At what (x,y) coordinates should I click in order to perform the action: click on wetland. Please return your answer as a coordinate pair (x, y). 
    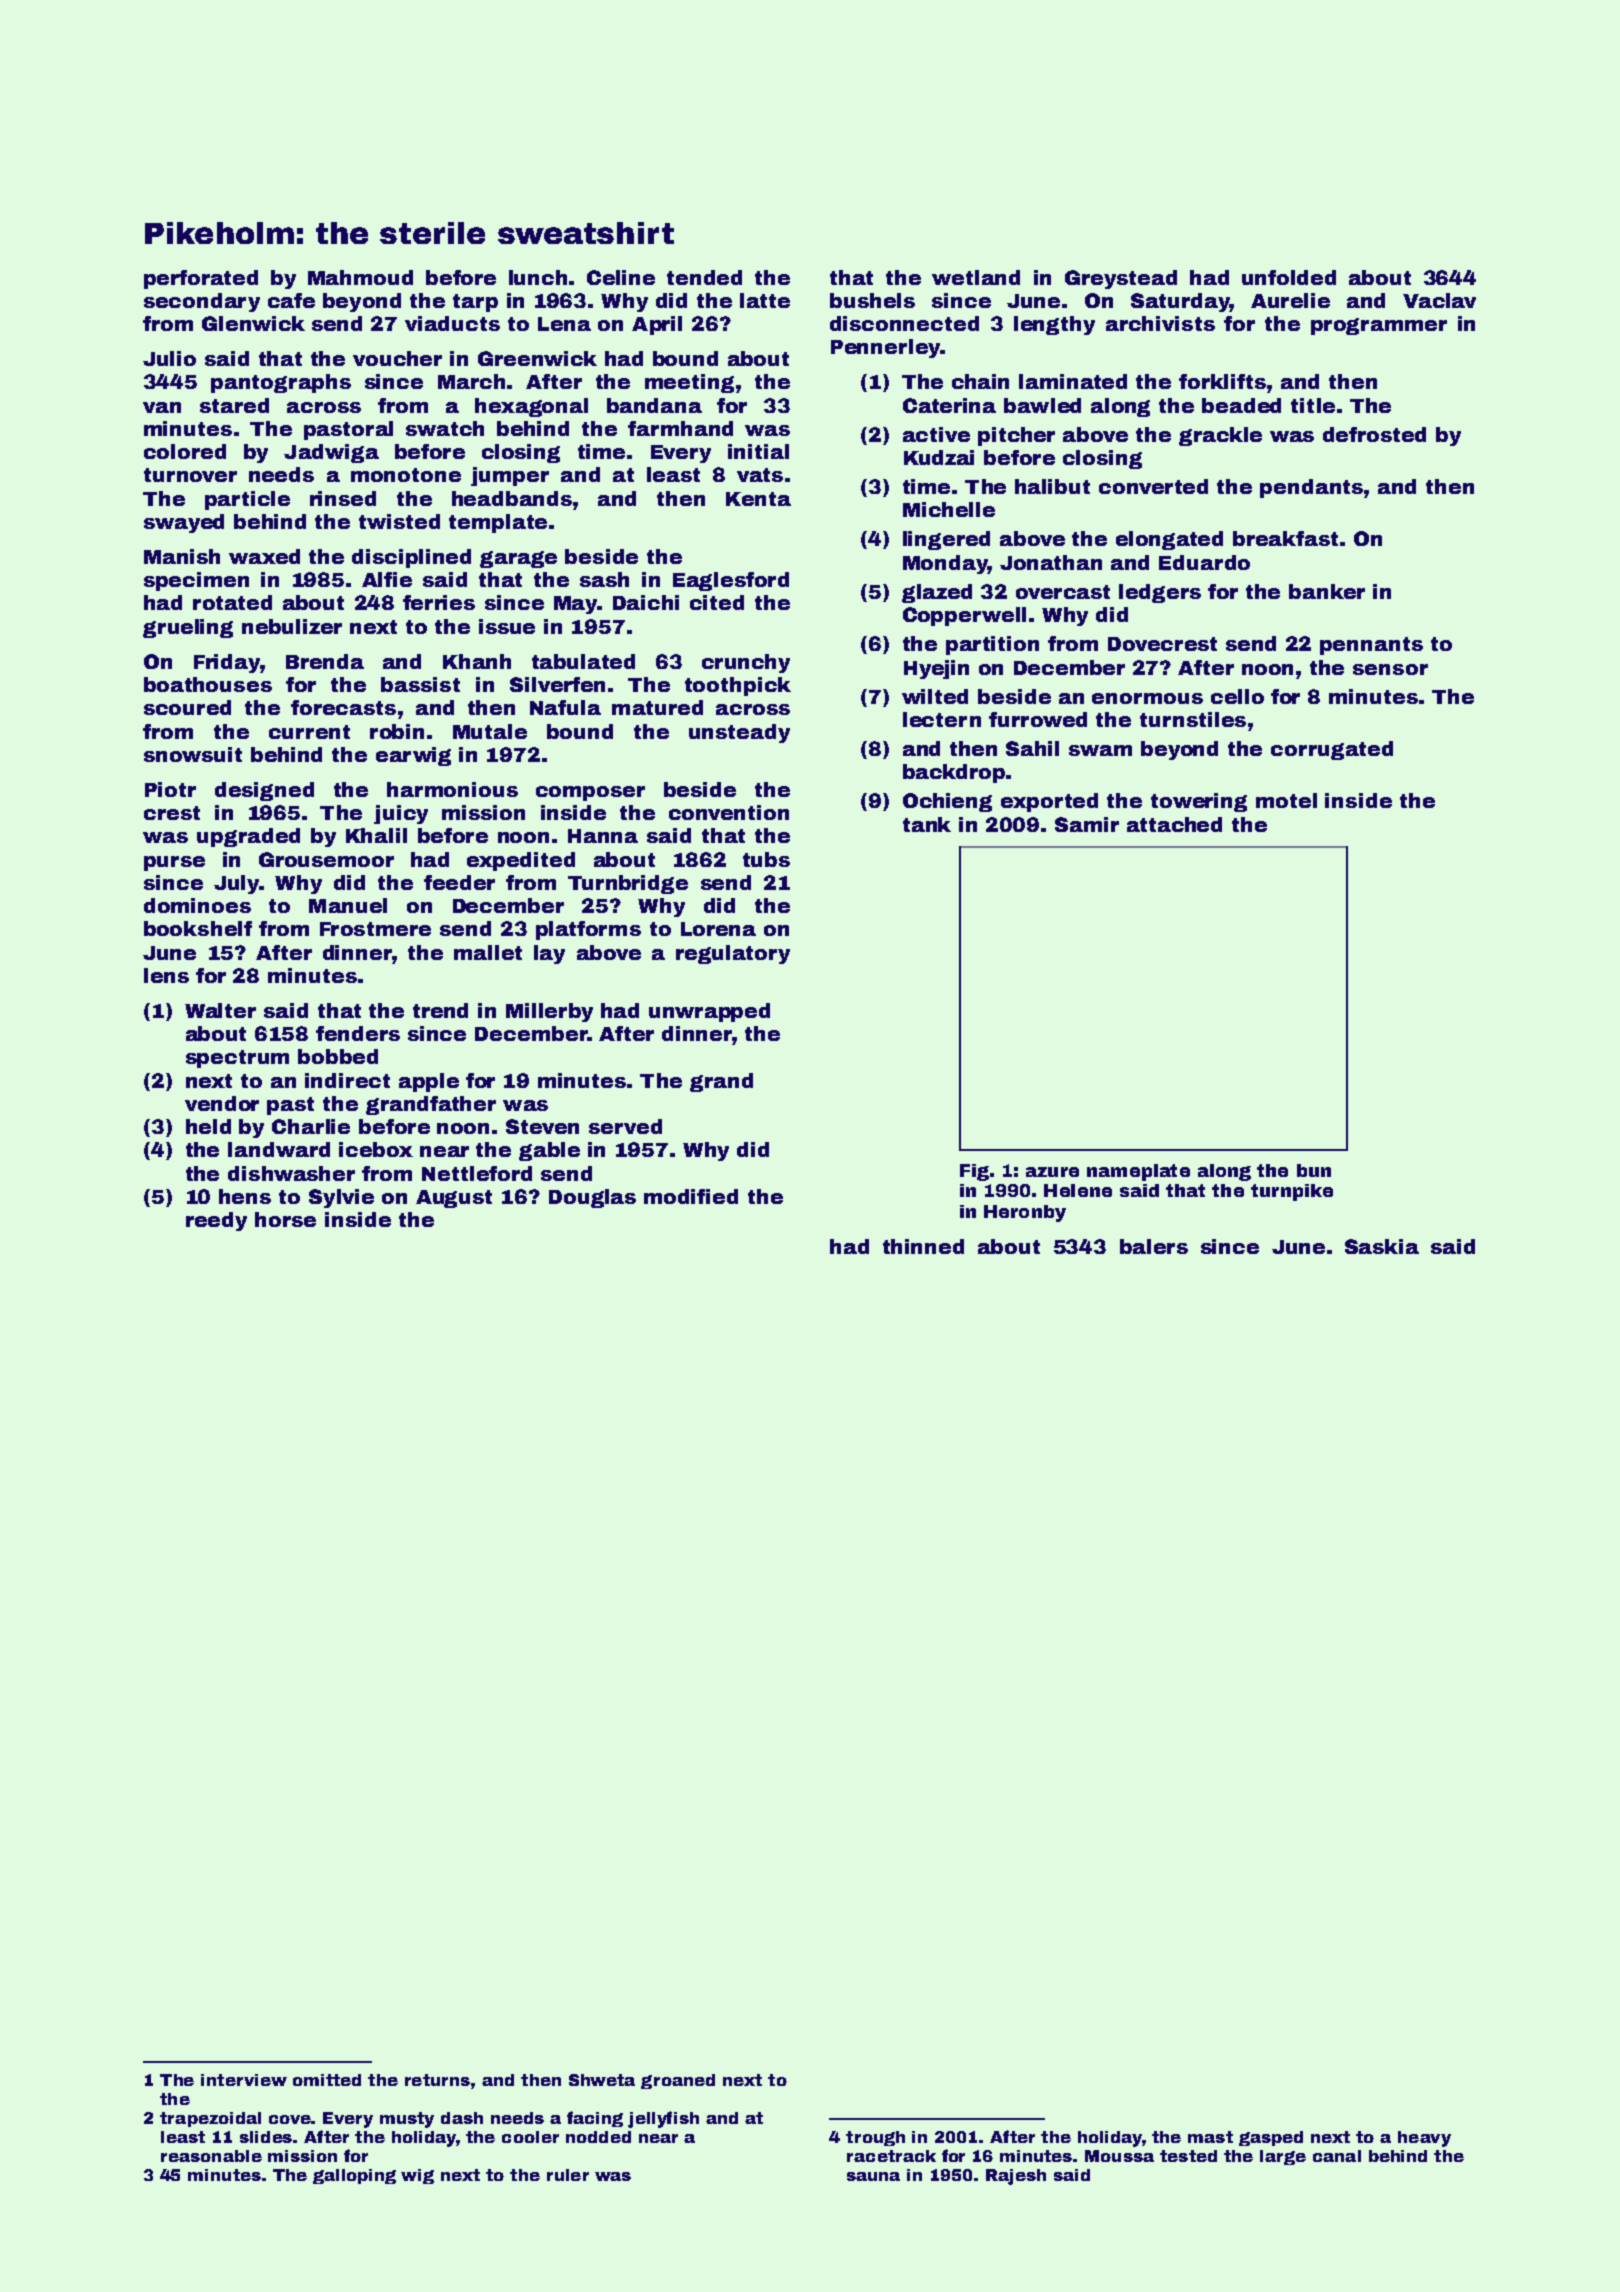
    Looking at the image, I should click on (976, 277).
